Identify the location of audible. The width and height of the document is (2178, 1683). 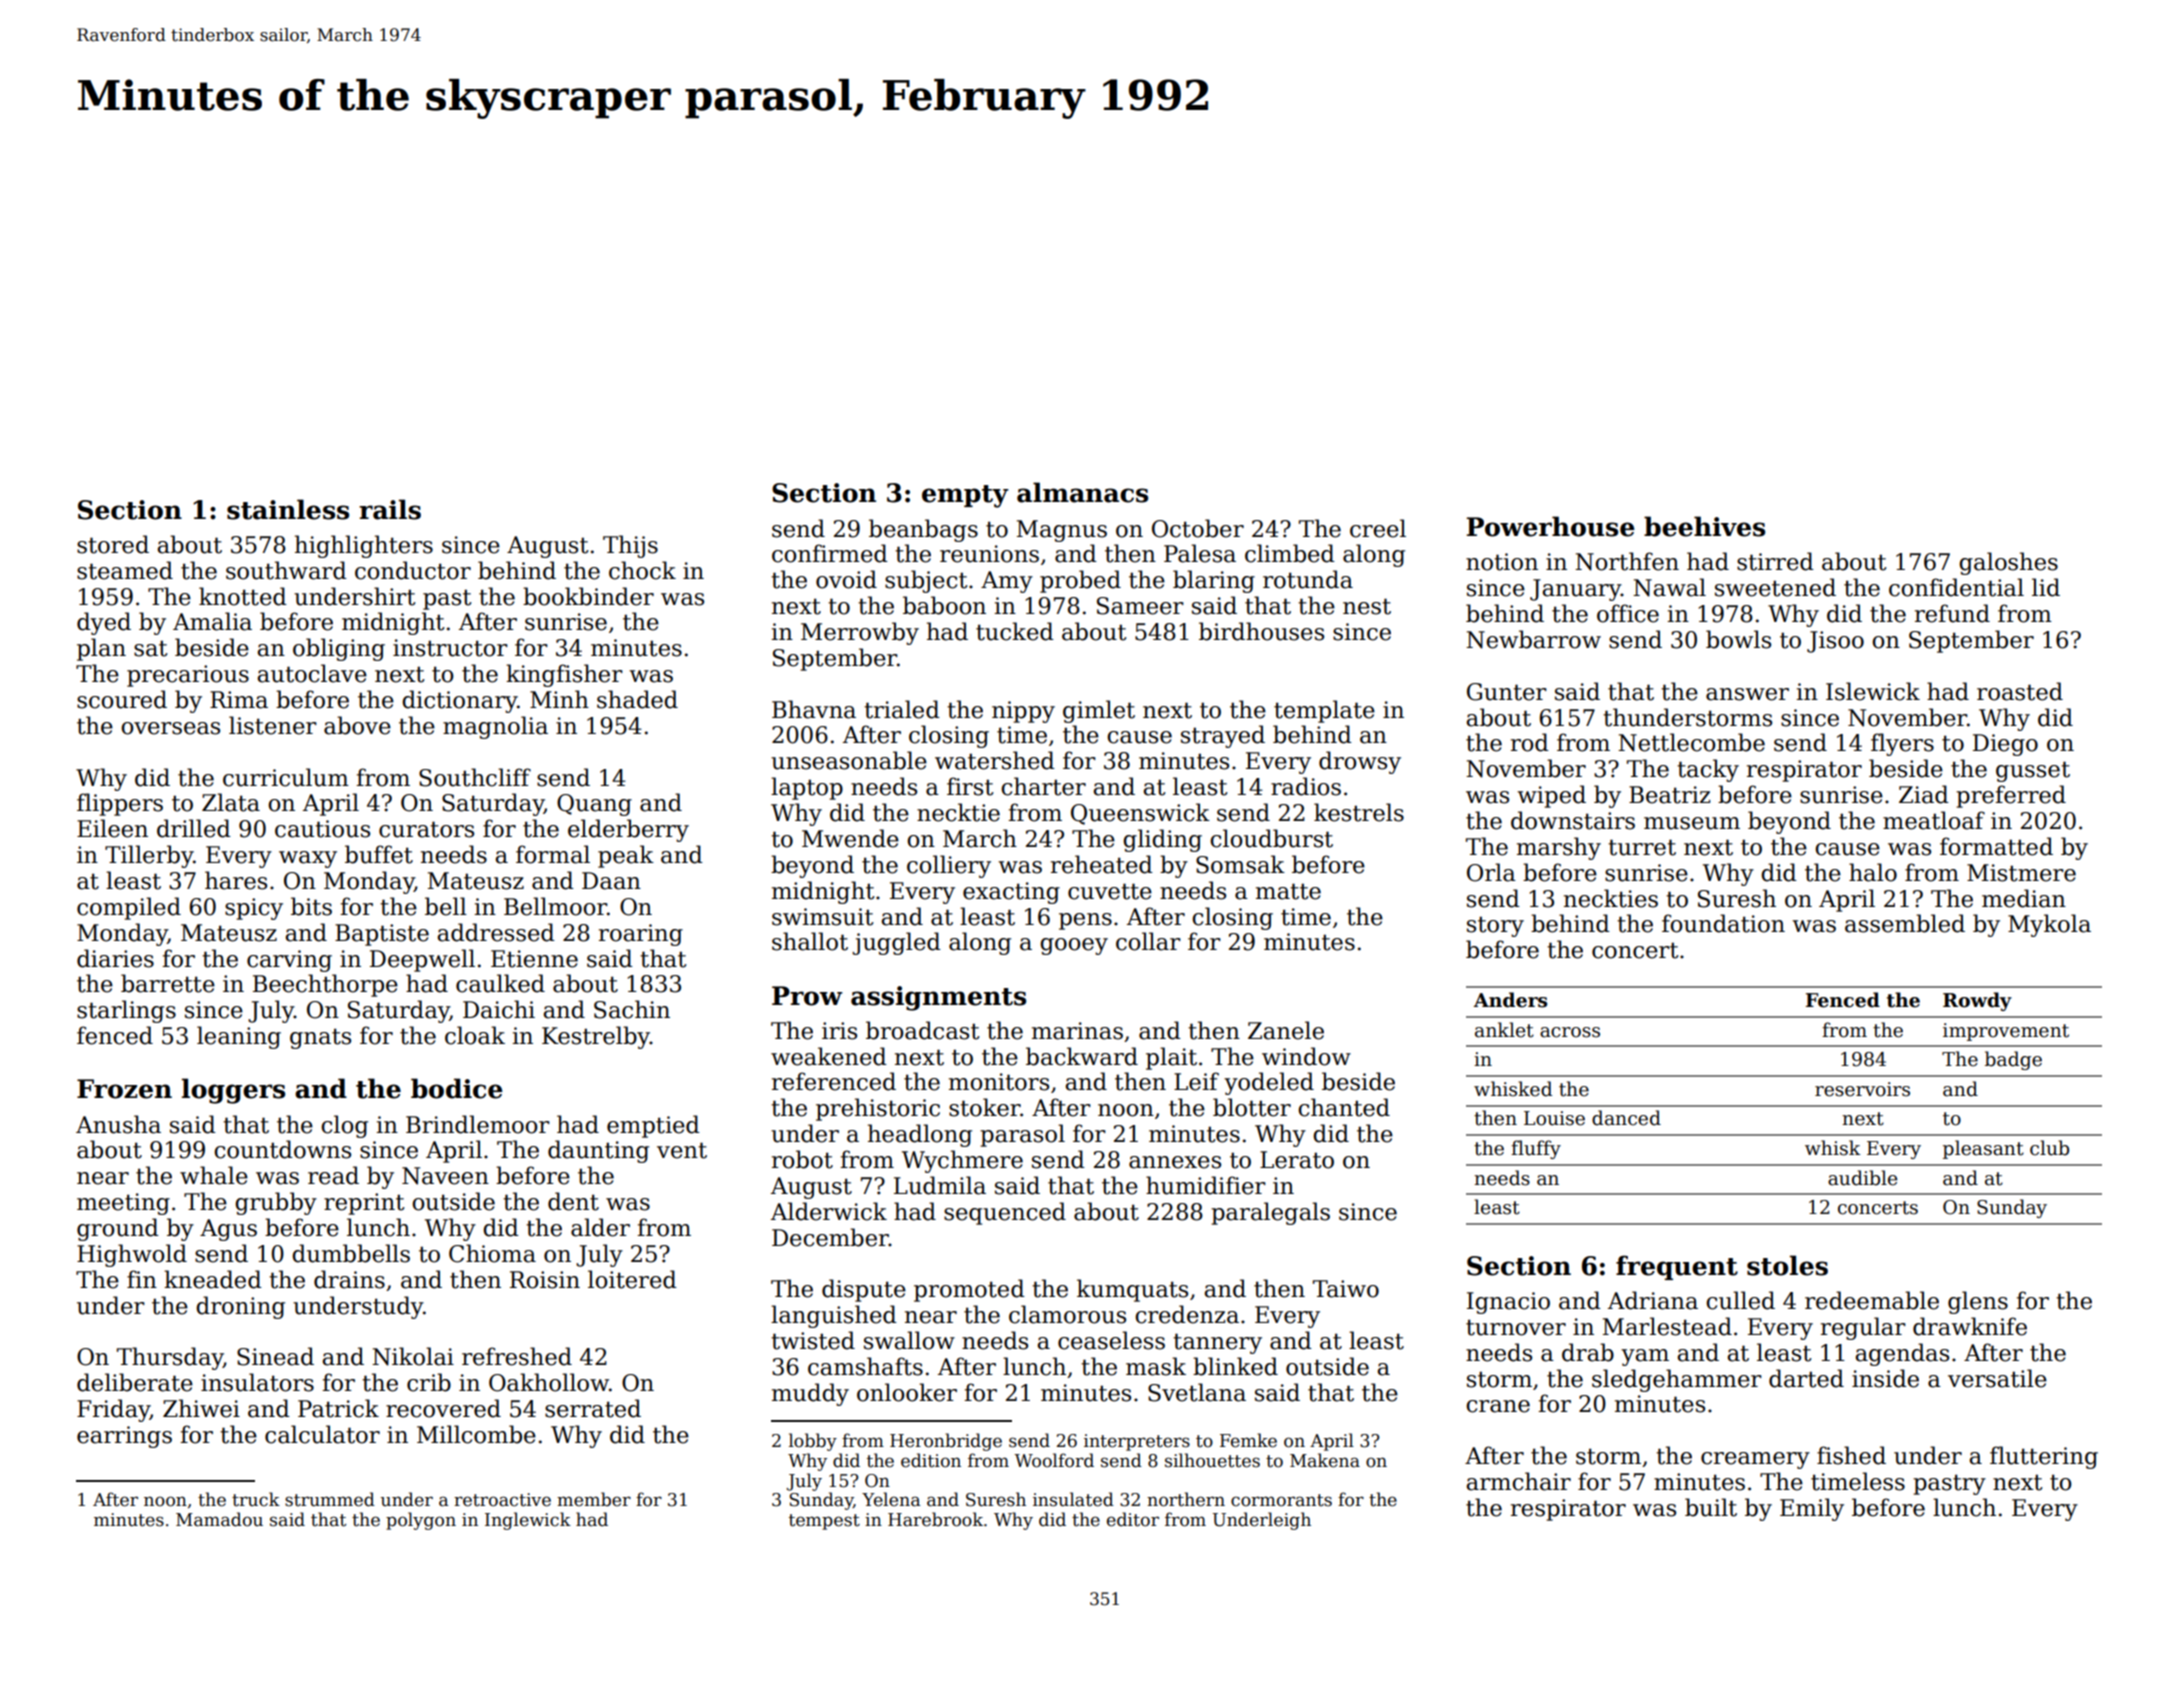
(1862, 1178).
